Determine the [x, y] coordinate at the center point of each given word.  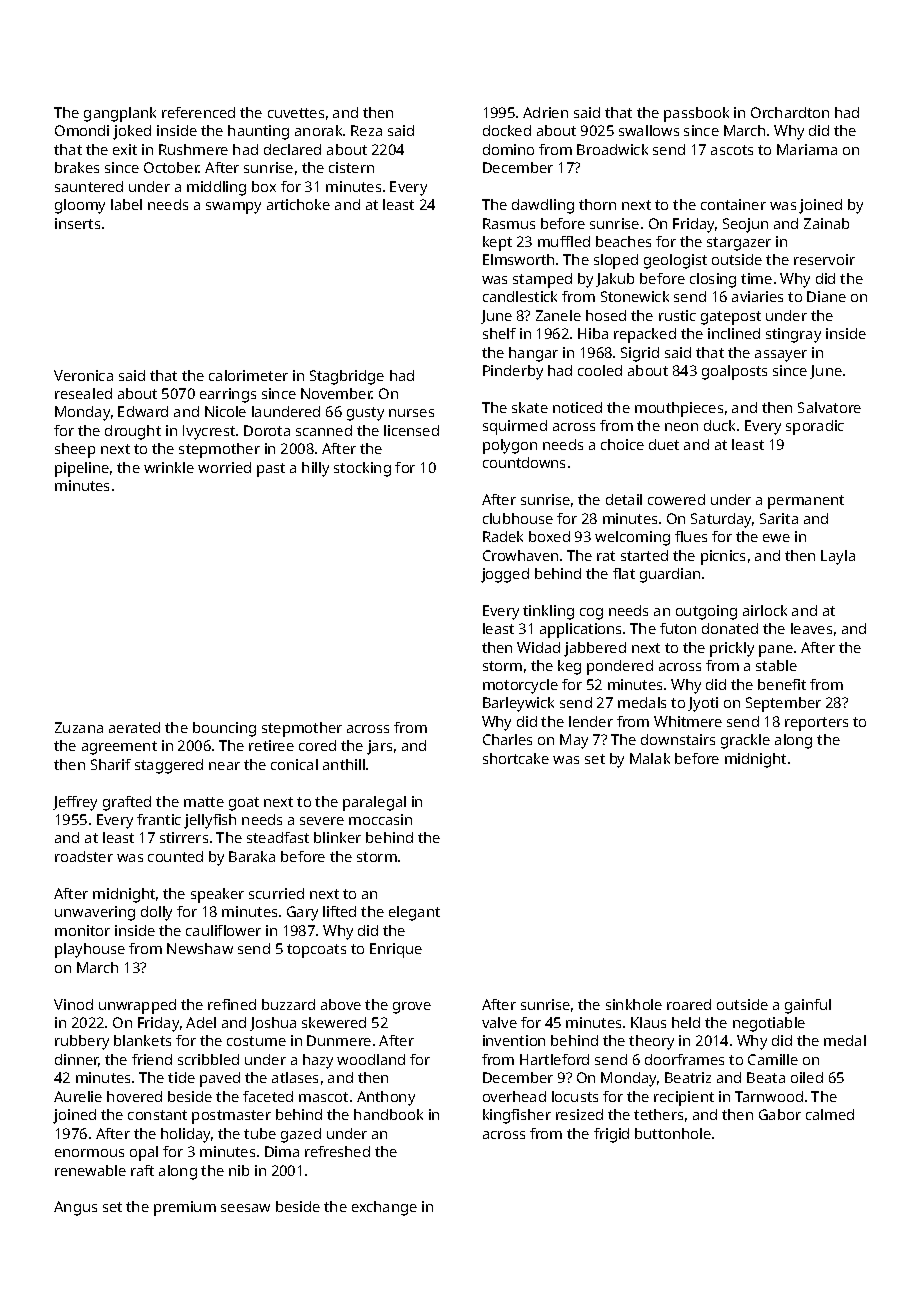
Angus [75, 1208]
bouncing [224, 729]
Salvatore [829, 407]
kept [497, 243]
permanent [806, 502]
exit [125, 149]
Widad [538, 647]
